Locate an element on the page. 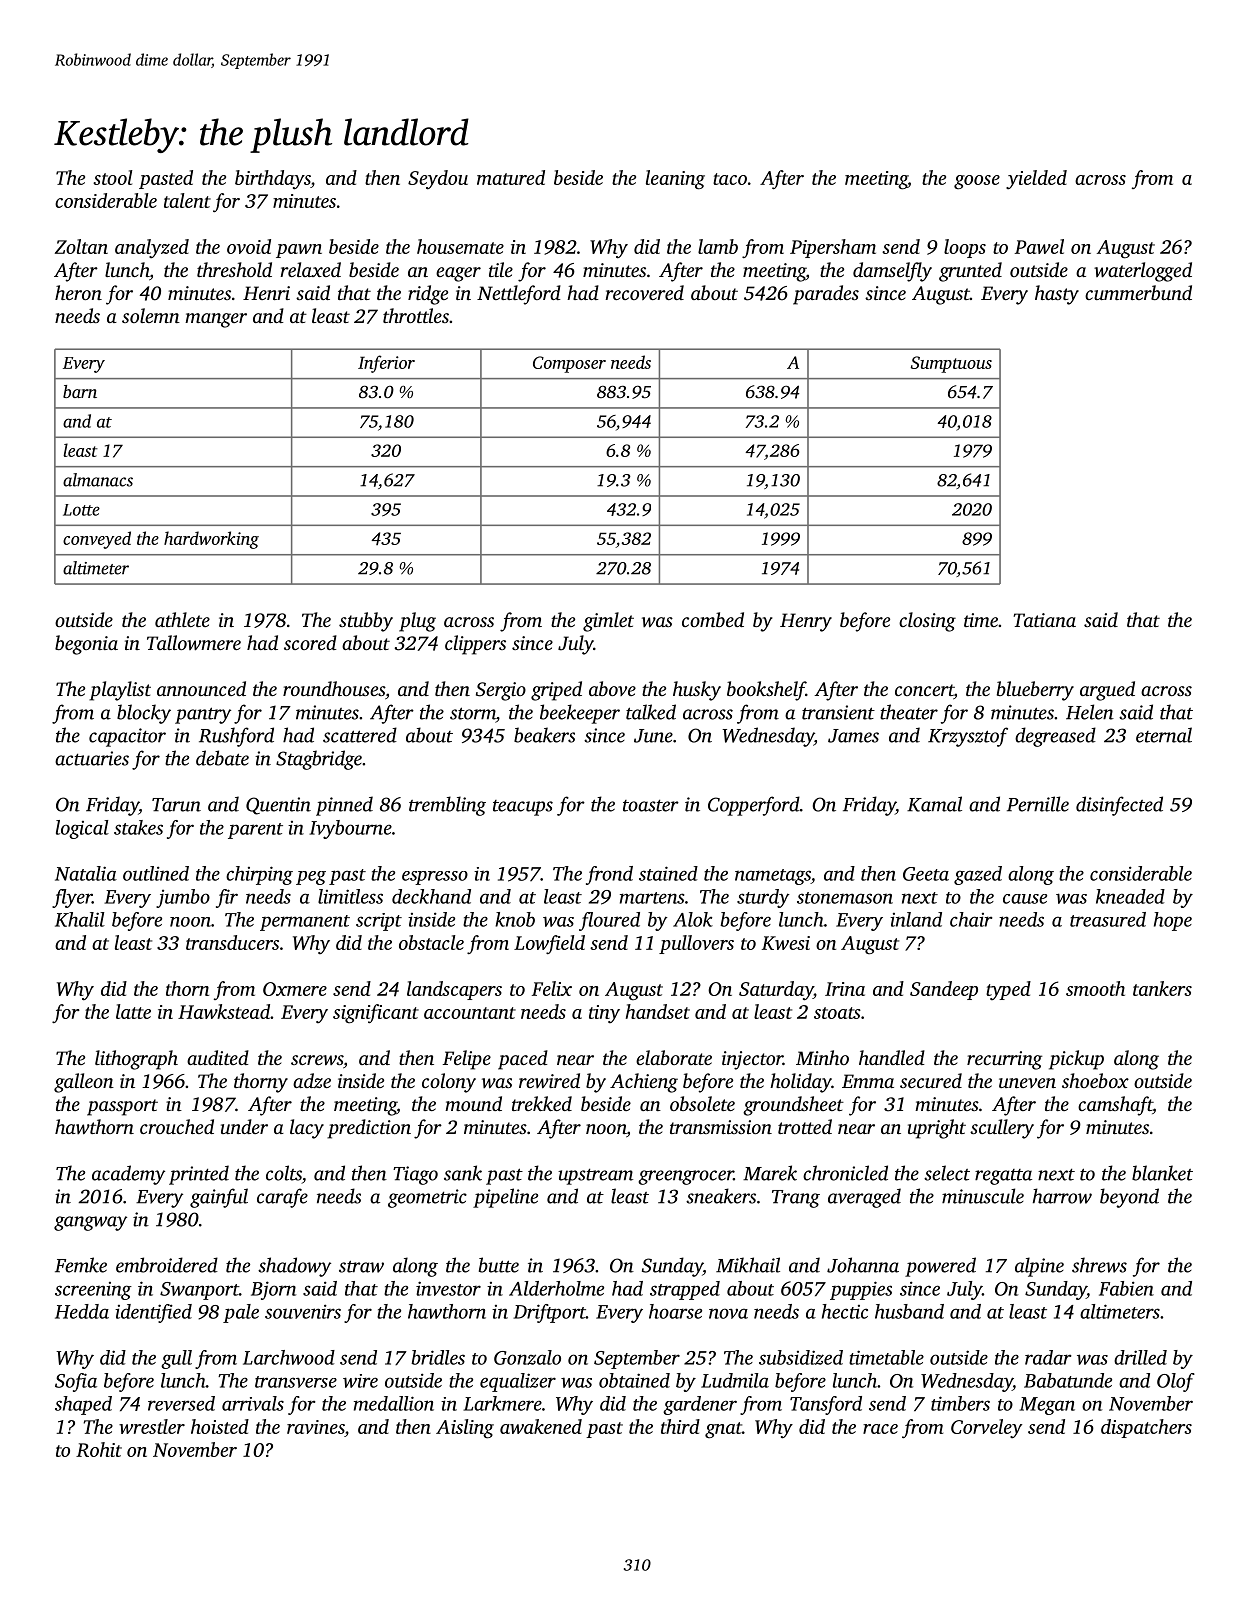  barn is located at coordinates (80, 391).
